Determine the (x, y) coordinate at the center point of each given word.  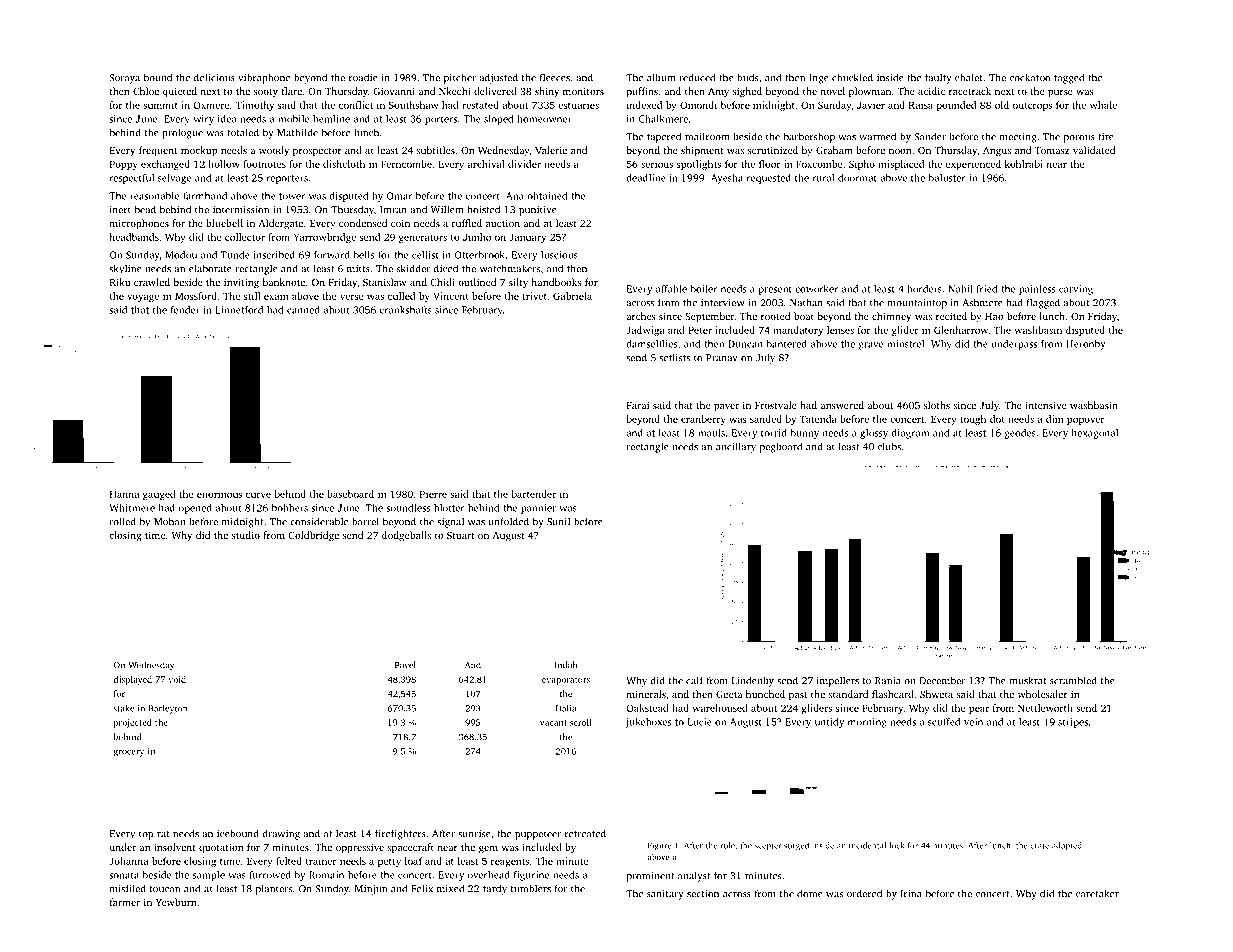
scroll (581, 722)
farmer (125, 902)
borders (924, 289)
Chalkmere (663, 119)
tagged (1069, 78)
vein (973, 722)
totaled (243, 132)
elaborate (210, 268)
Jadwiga (645, 331)
